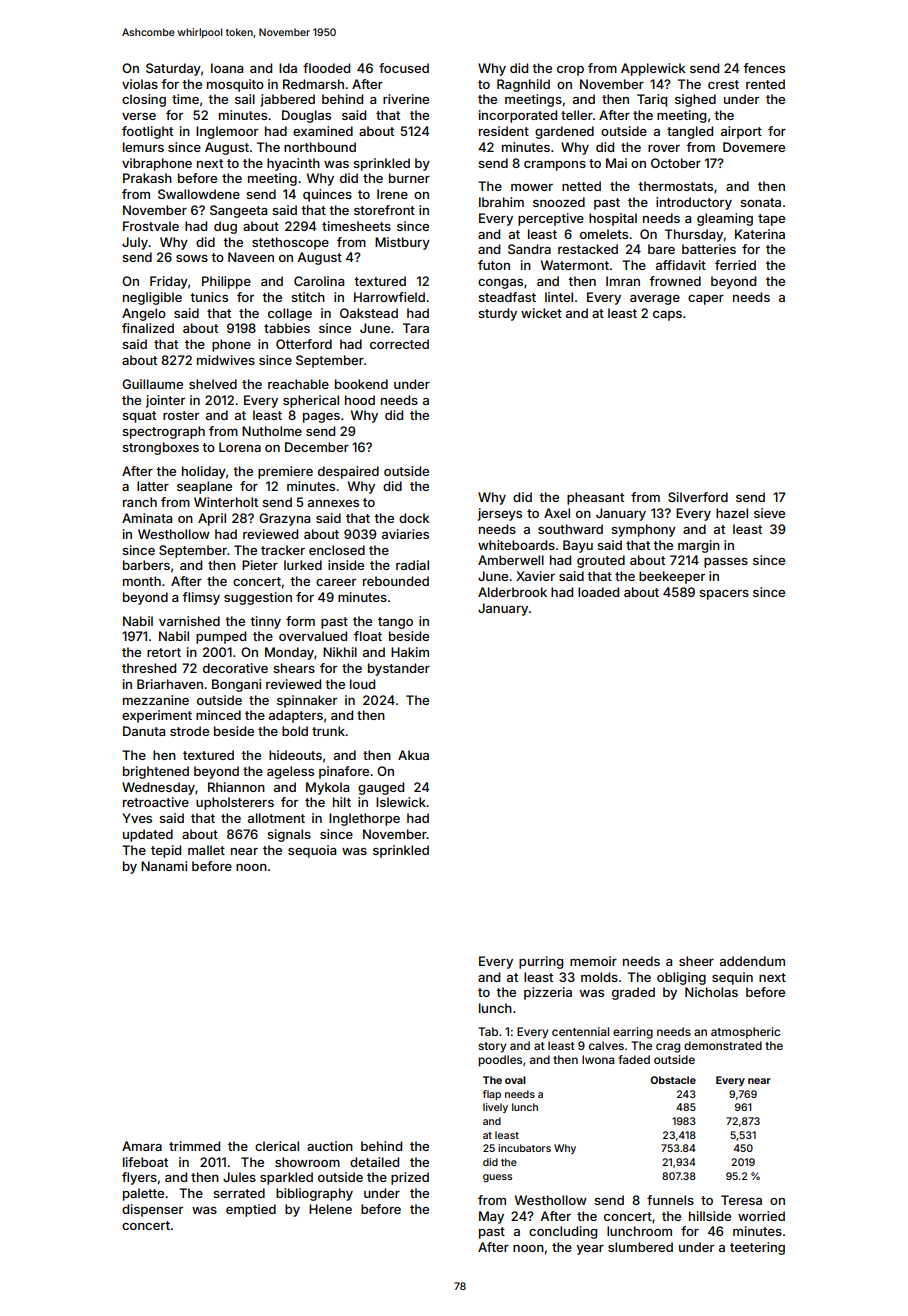  Describe the element at coordinates (511, 560) in the page. I see `Amberwell` at that location.
